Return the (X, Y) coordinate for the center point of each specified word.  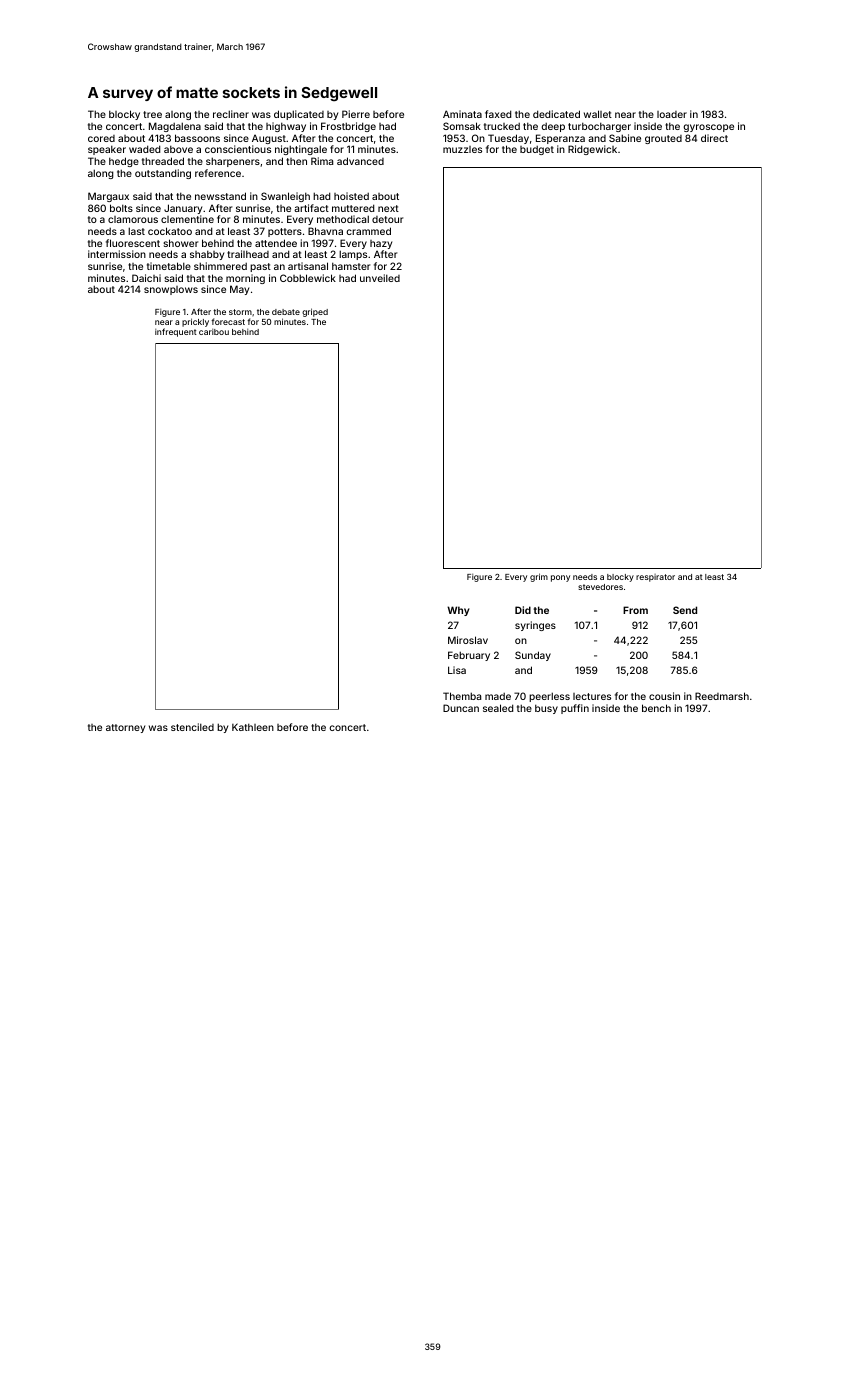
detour (387, 219)
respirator (655, 578)
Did (523, 610)
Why (458, 611)
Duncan (461, 708)
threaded (163, 161)
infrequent (176, 332)
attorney (125, 728)
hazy (381, 244)
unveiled (380, 278)
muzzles (462, 149)
